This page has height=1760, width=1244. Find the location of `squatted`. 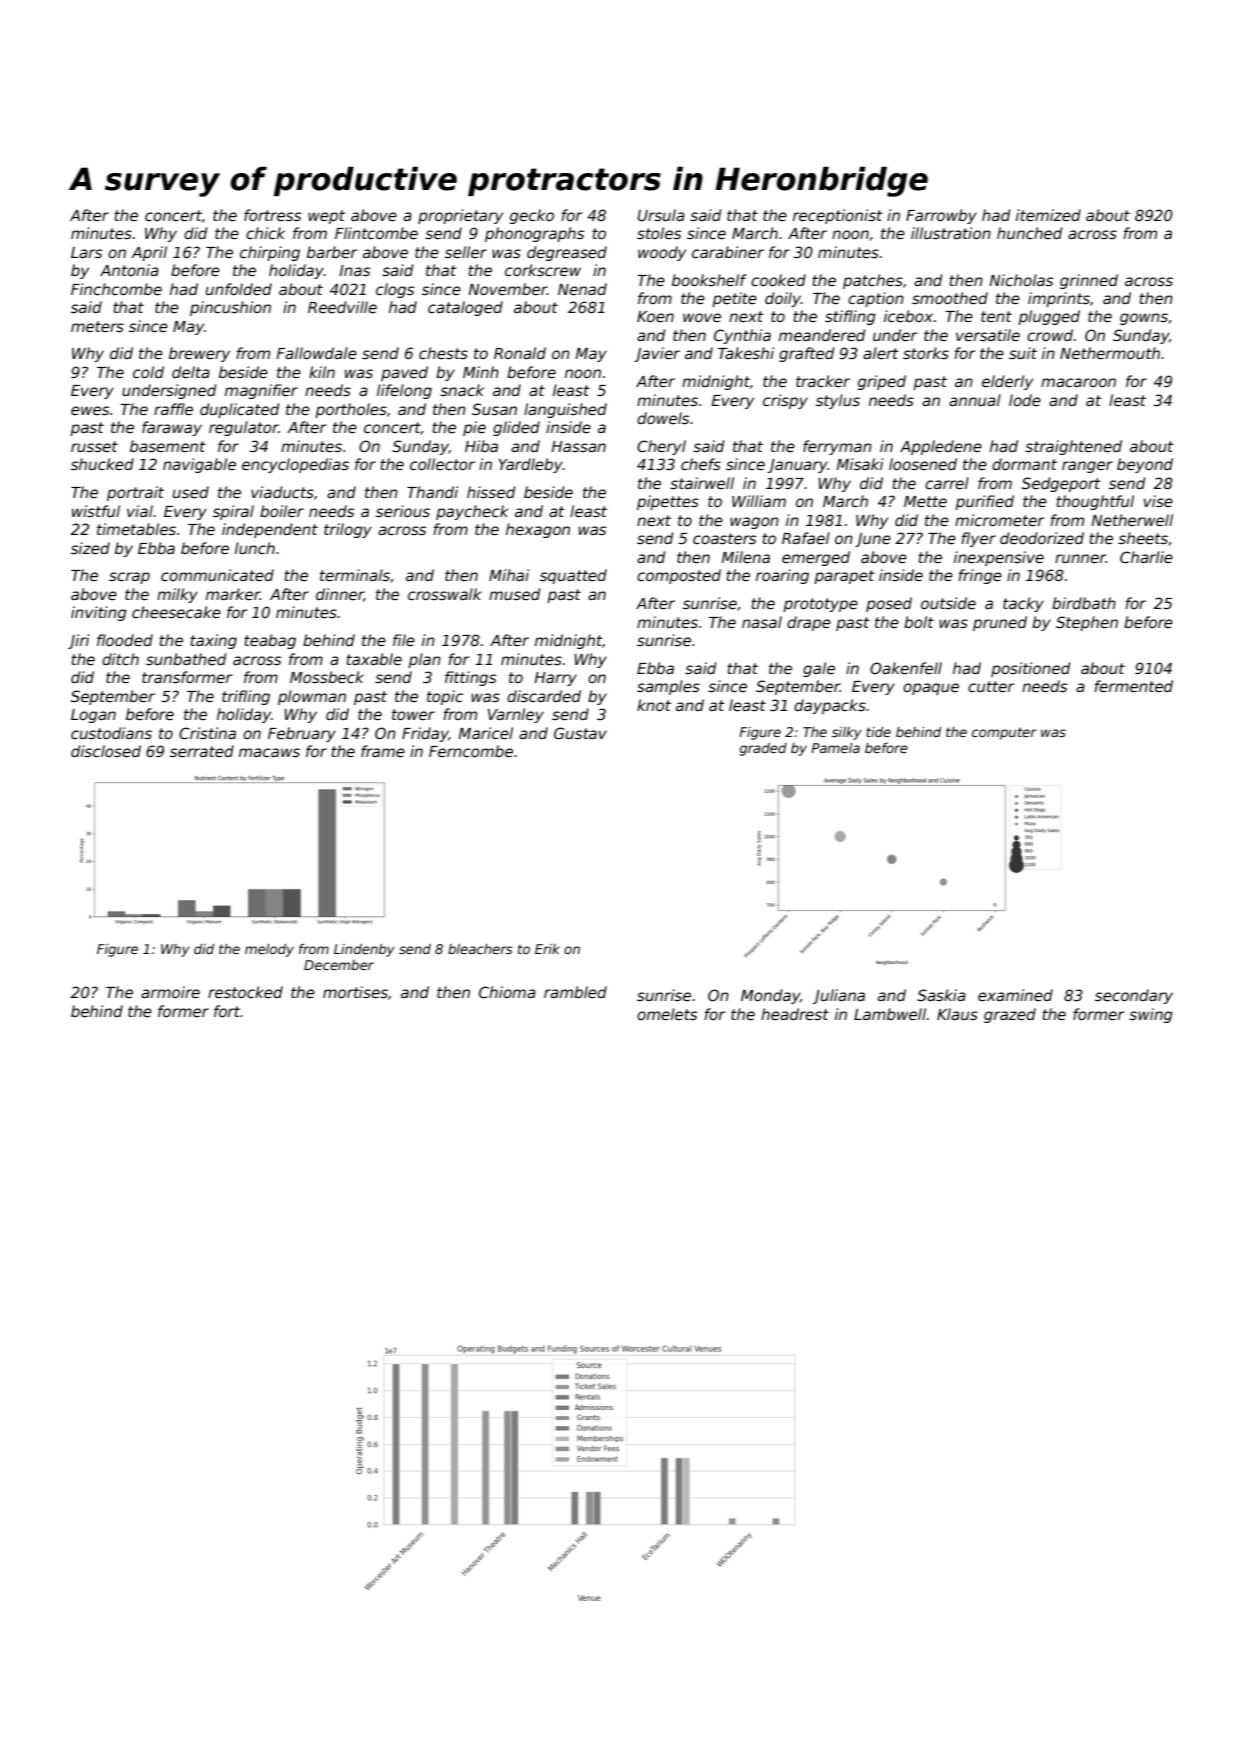

squatted is located at coordinates (573, 576).
